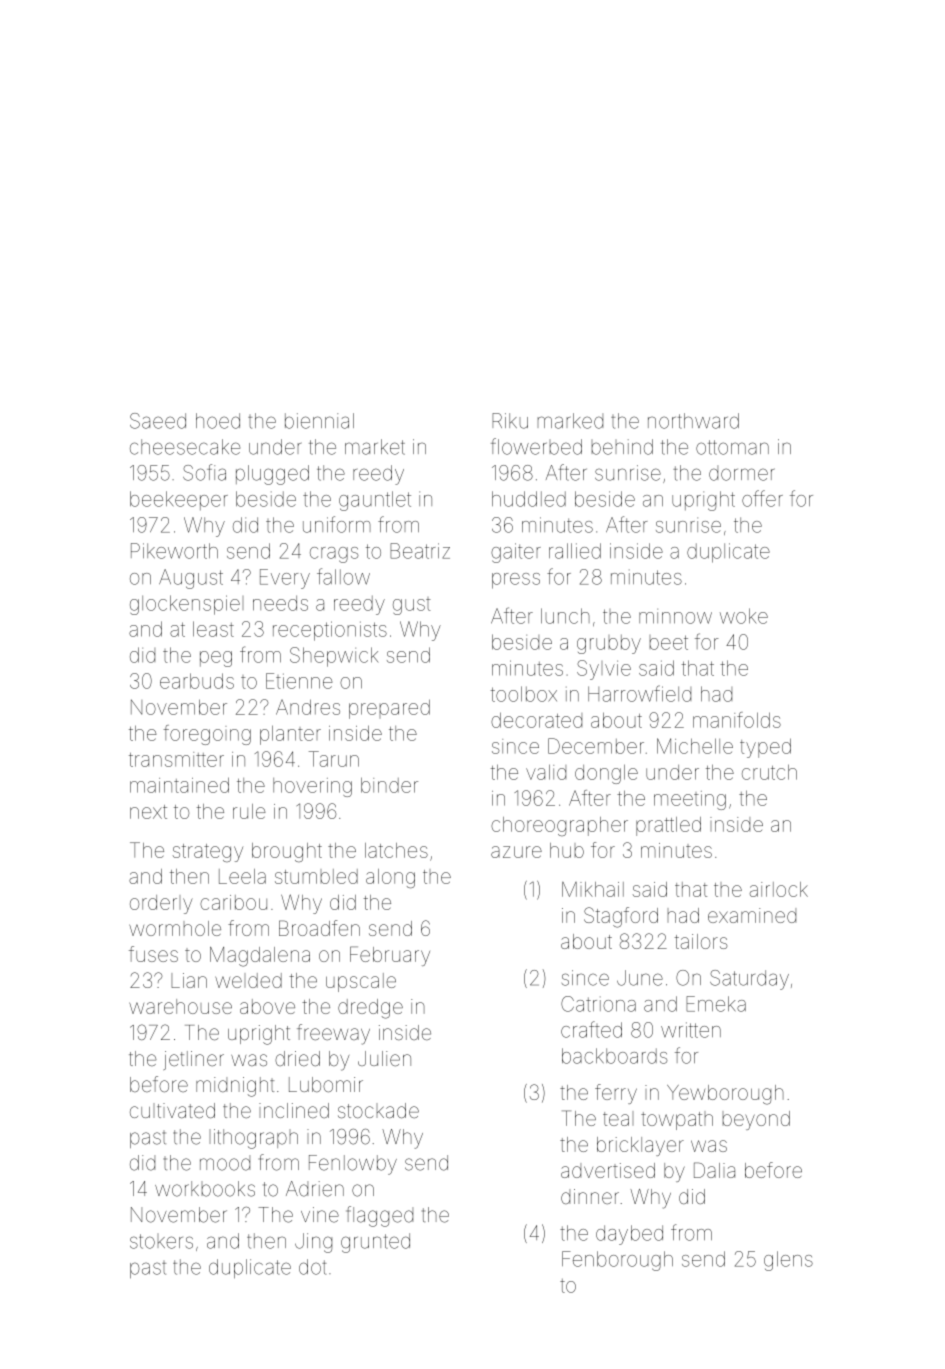  What do you see at coordinates (529, 499) in the image?
I see `huddled` at bounding box center [529, 499].
